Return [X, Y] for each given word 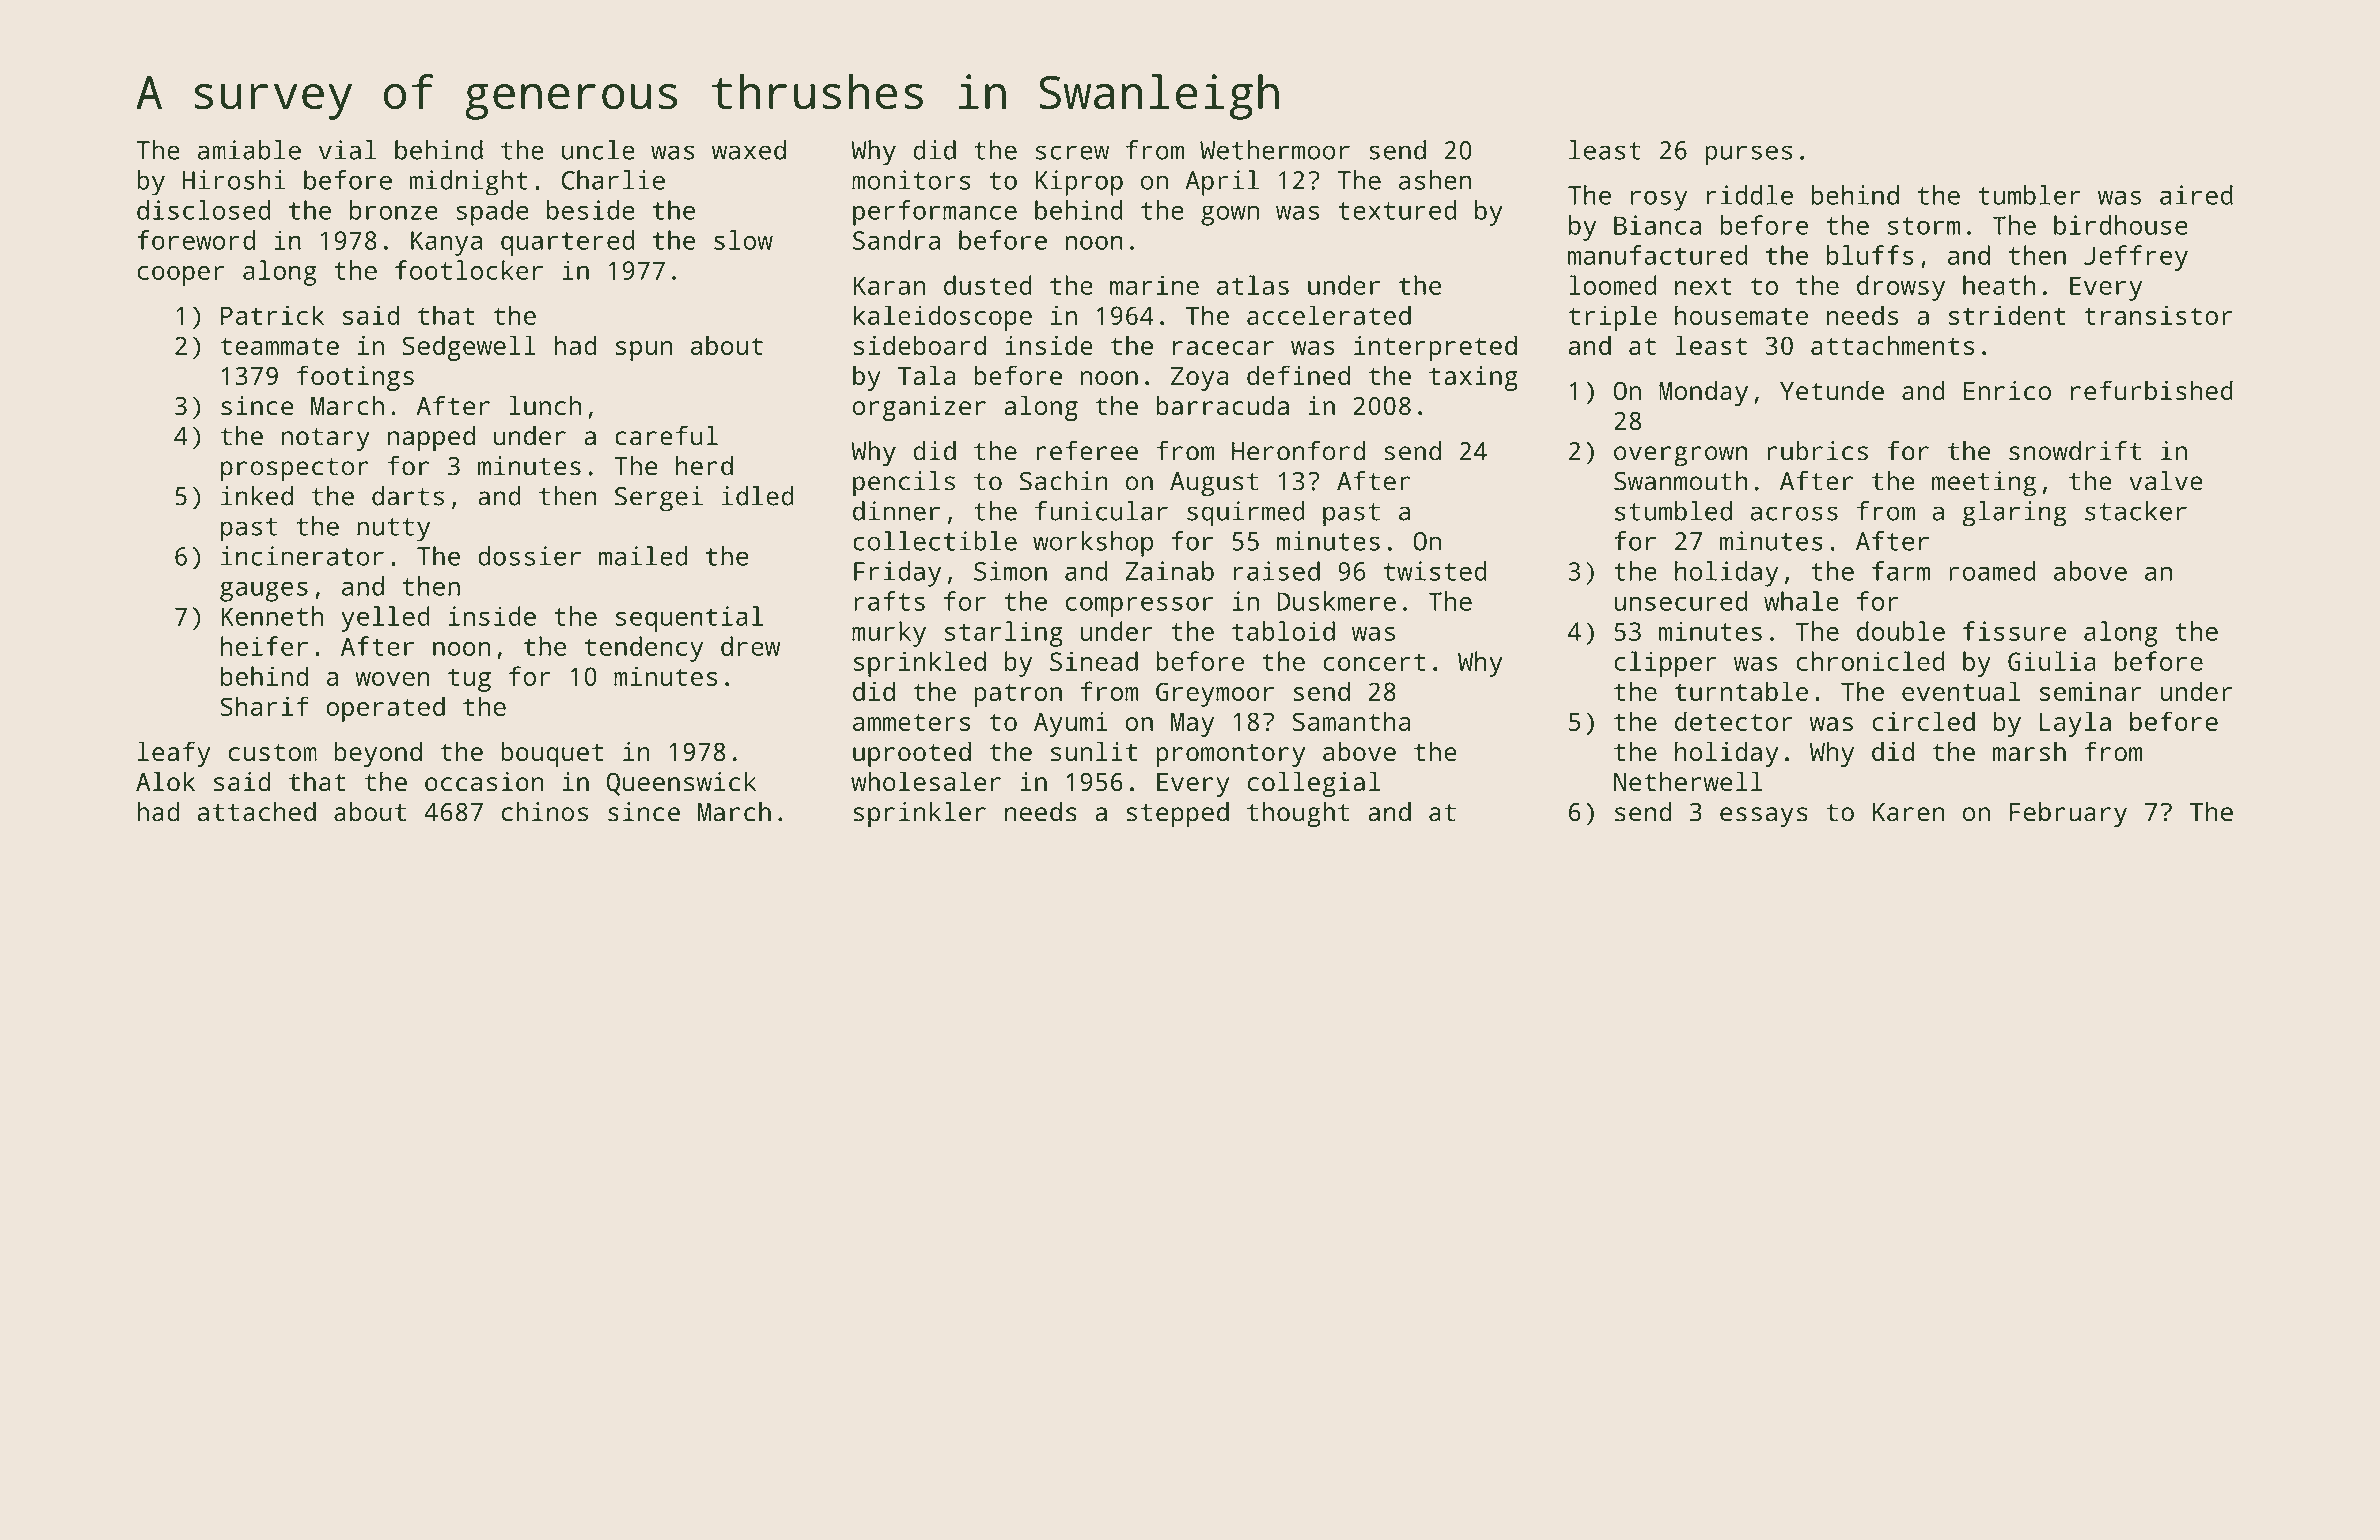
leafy [174, 754]
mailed [643, 556]
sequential [689, 619]
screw [1072, 152]
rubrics [1817, 451]
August [1214, 484]
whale [1801, 601]
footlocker [469, 270]
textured [1397, 210]
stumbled [1673, 511]
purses [1748, 155]
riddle [1750, 195]
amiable [249, 150]
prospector [295, 470]
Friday [897, 574]
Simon [1010, 571]
